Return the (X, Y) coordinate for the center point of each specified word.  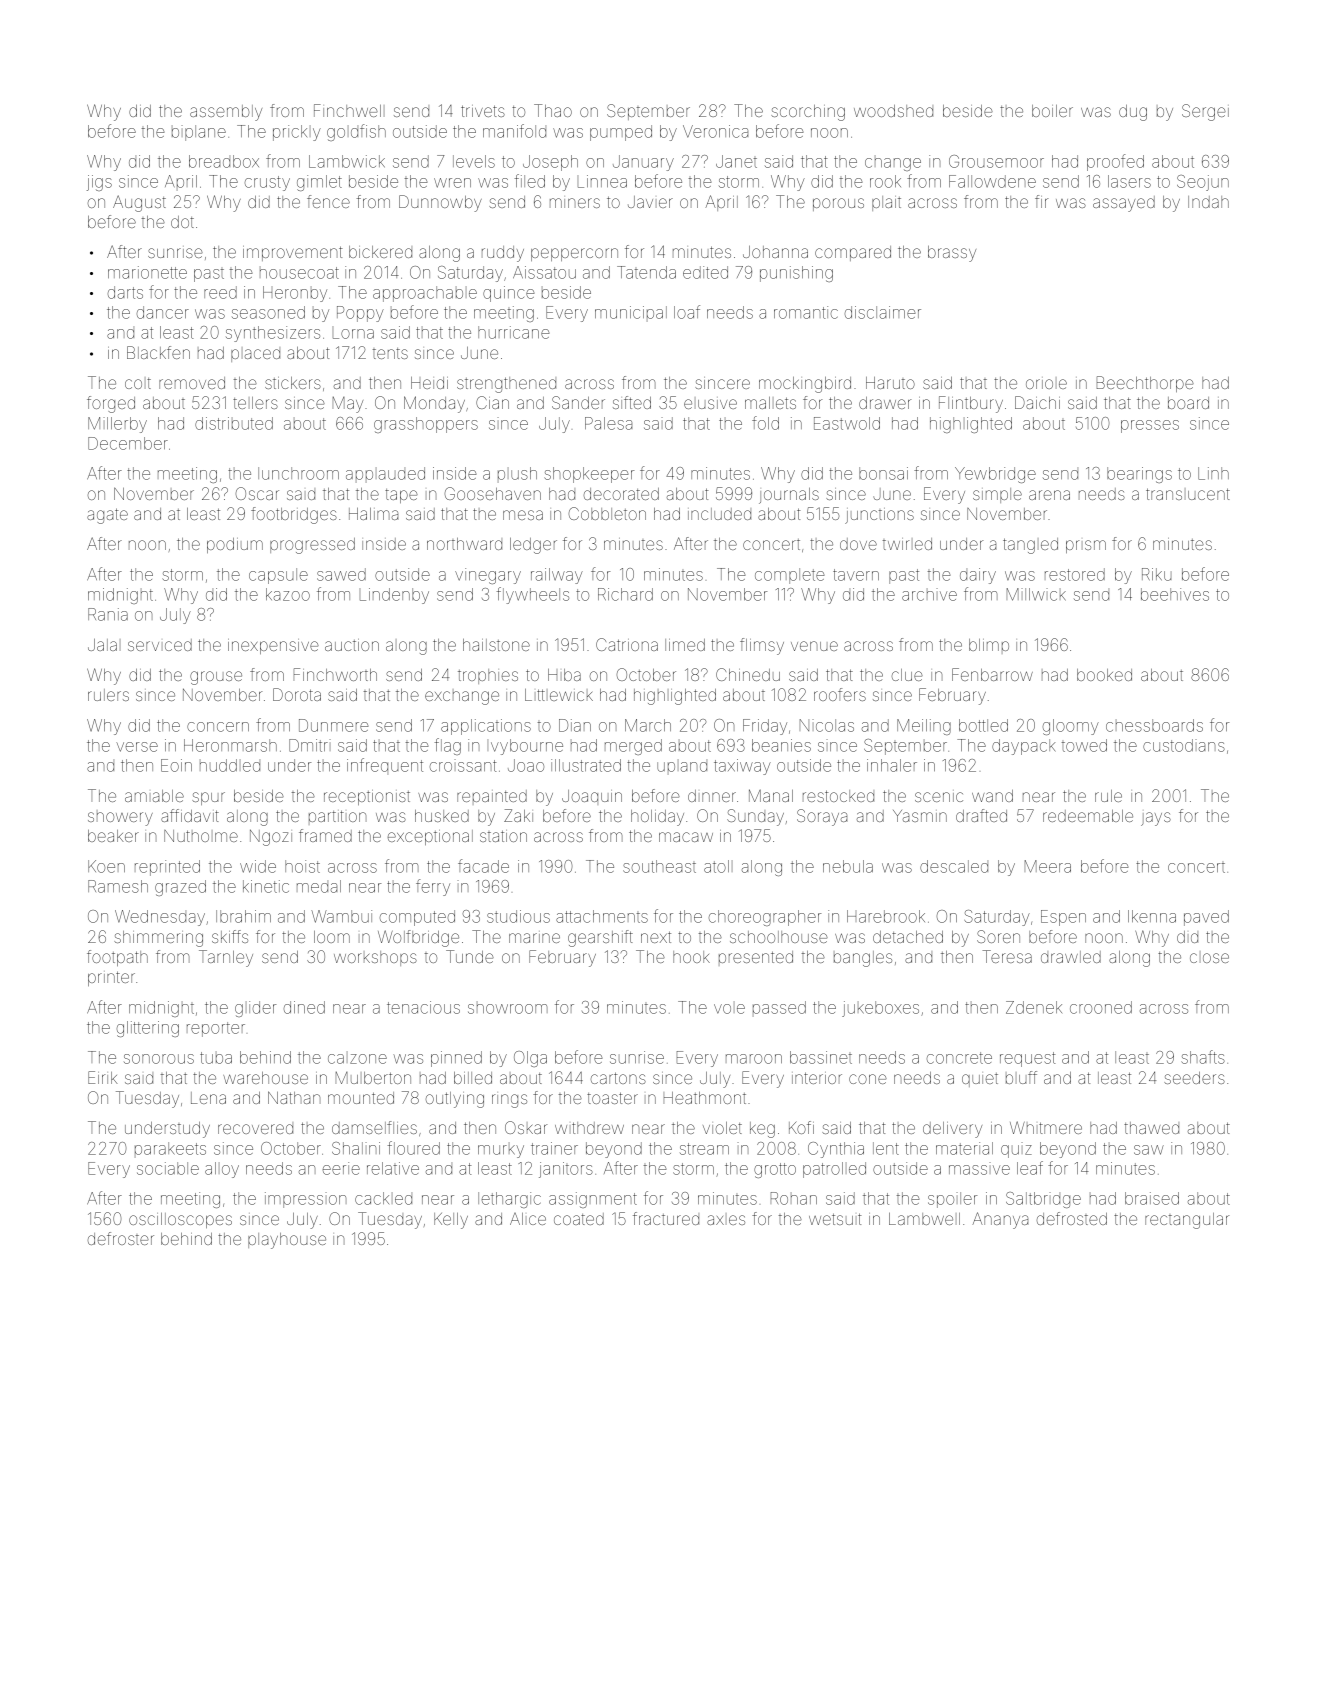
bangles (863, 959)
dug (1133, 113)
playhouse (287, 1241)
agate (107, 516)
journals (789, 496)
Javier (650, 202)
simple (997, 495)
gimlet (319, 183)
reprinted (167, 868)
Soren (998, 936)
